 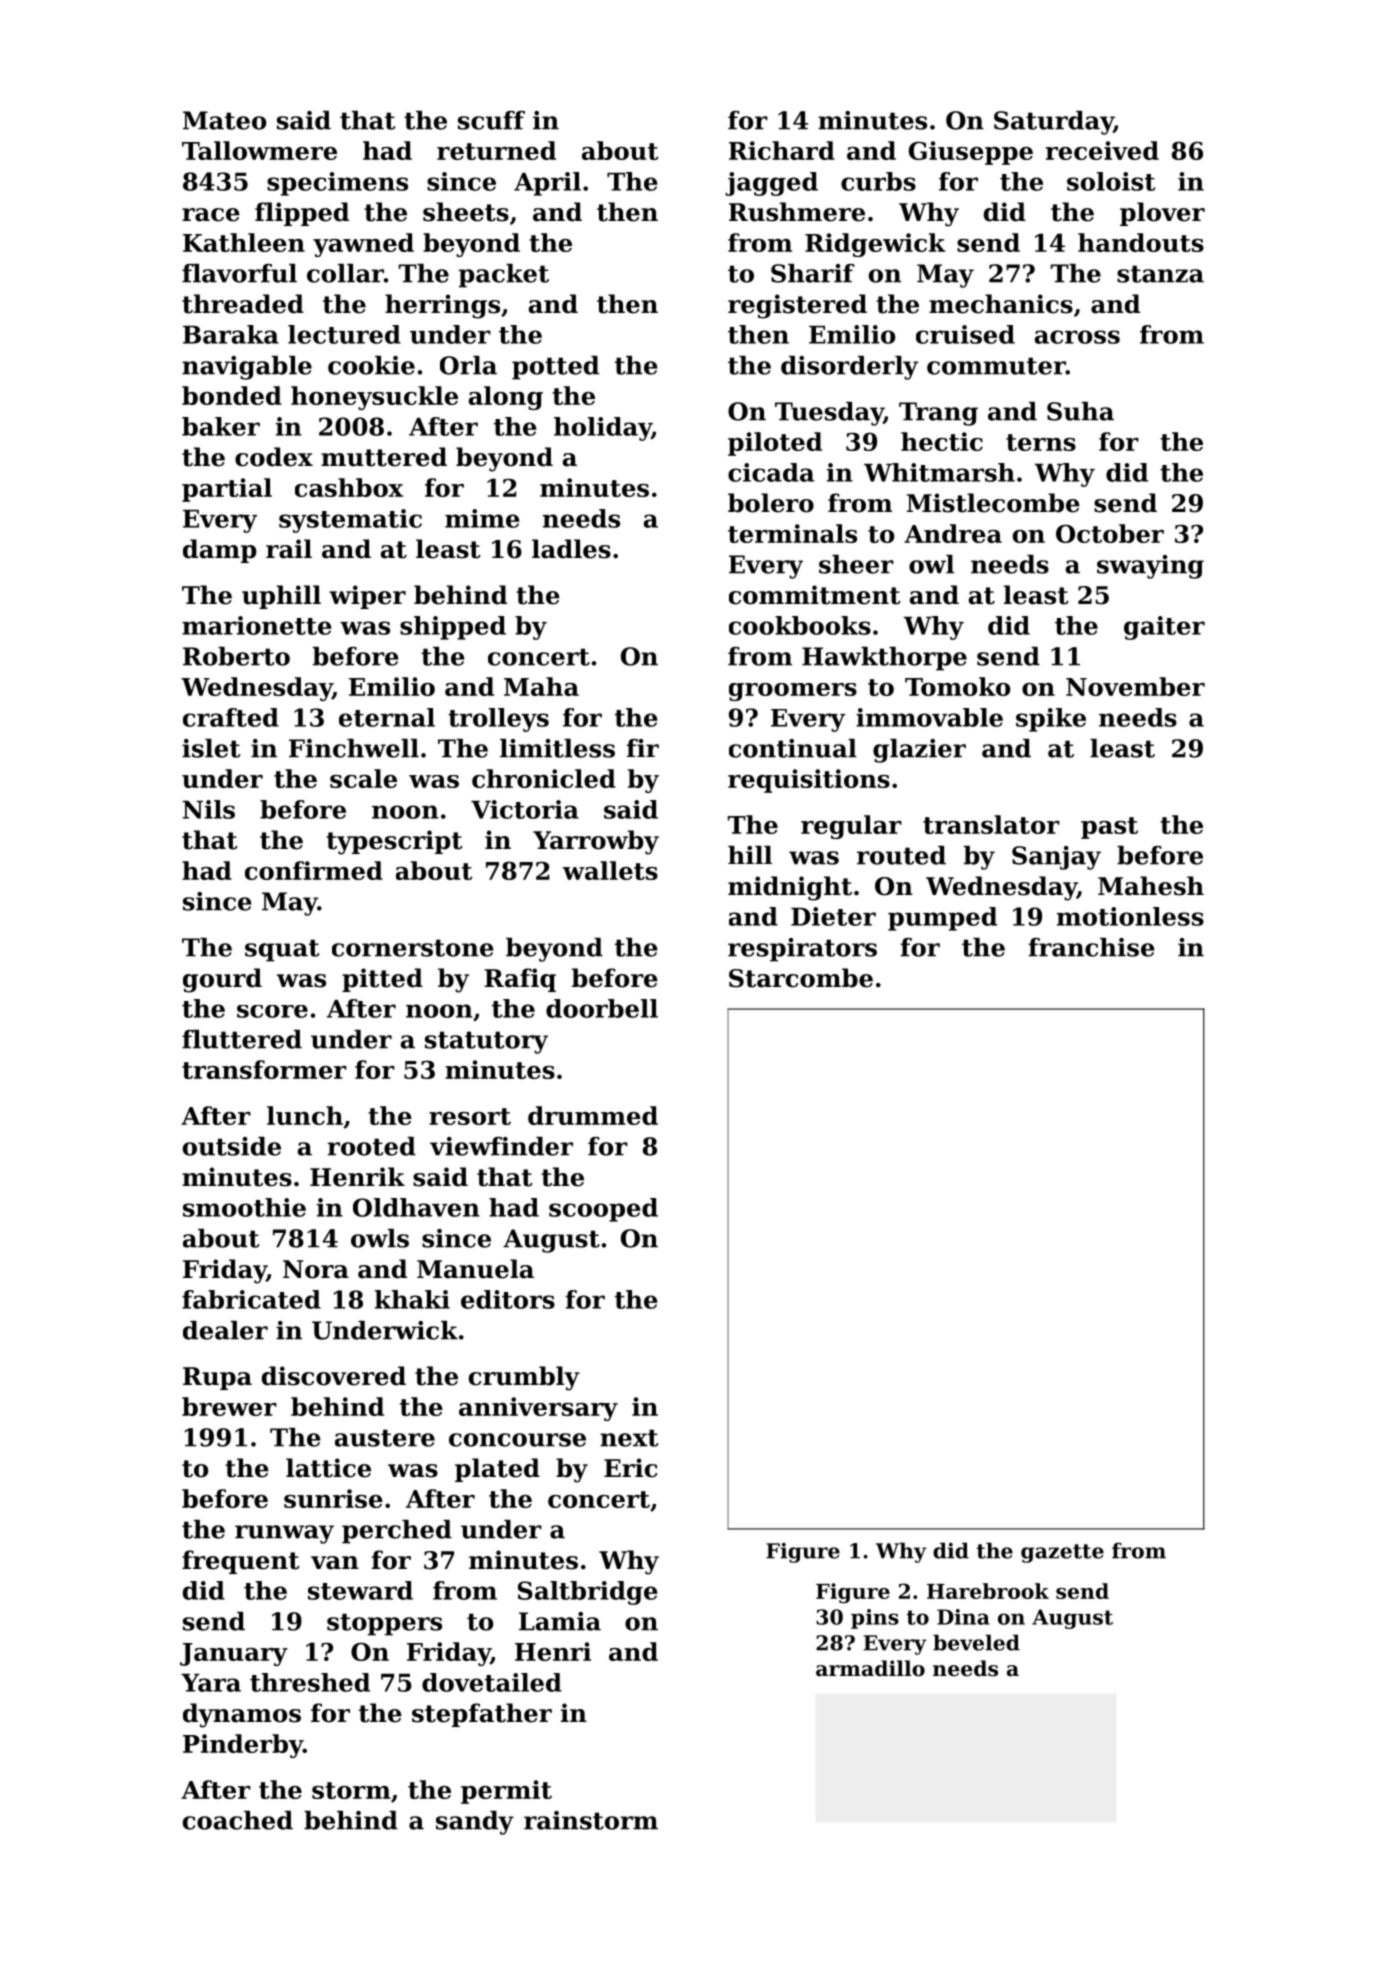 I want to click on coached, so click(x=238, y=1820).
